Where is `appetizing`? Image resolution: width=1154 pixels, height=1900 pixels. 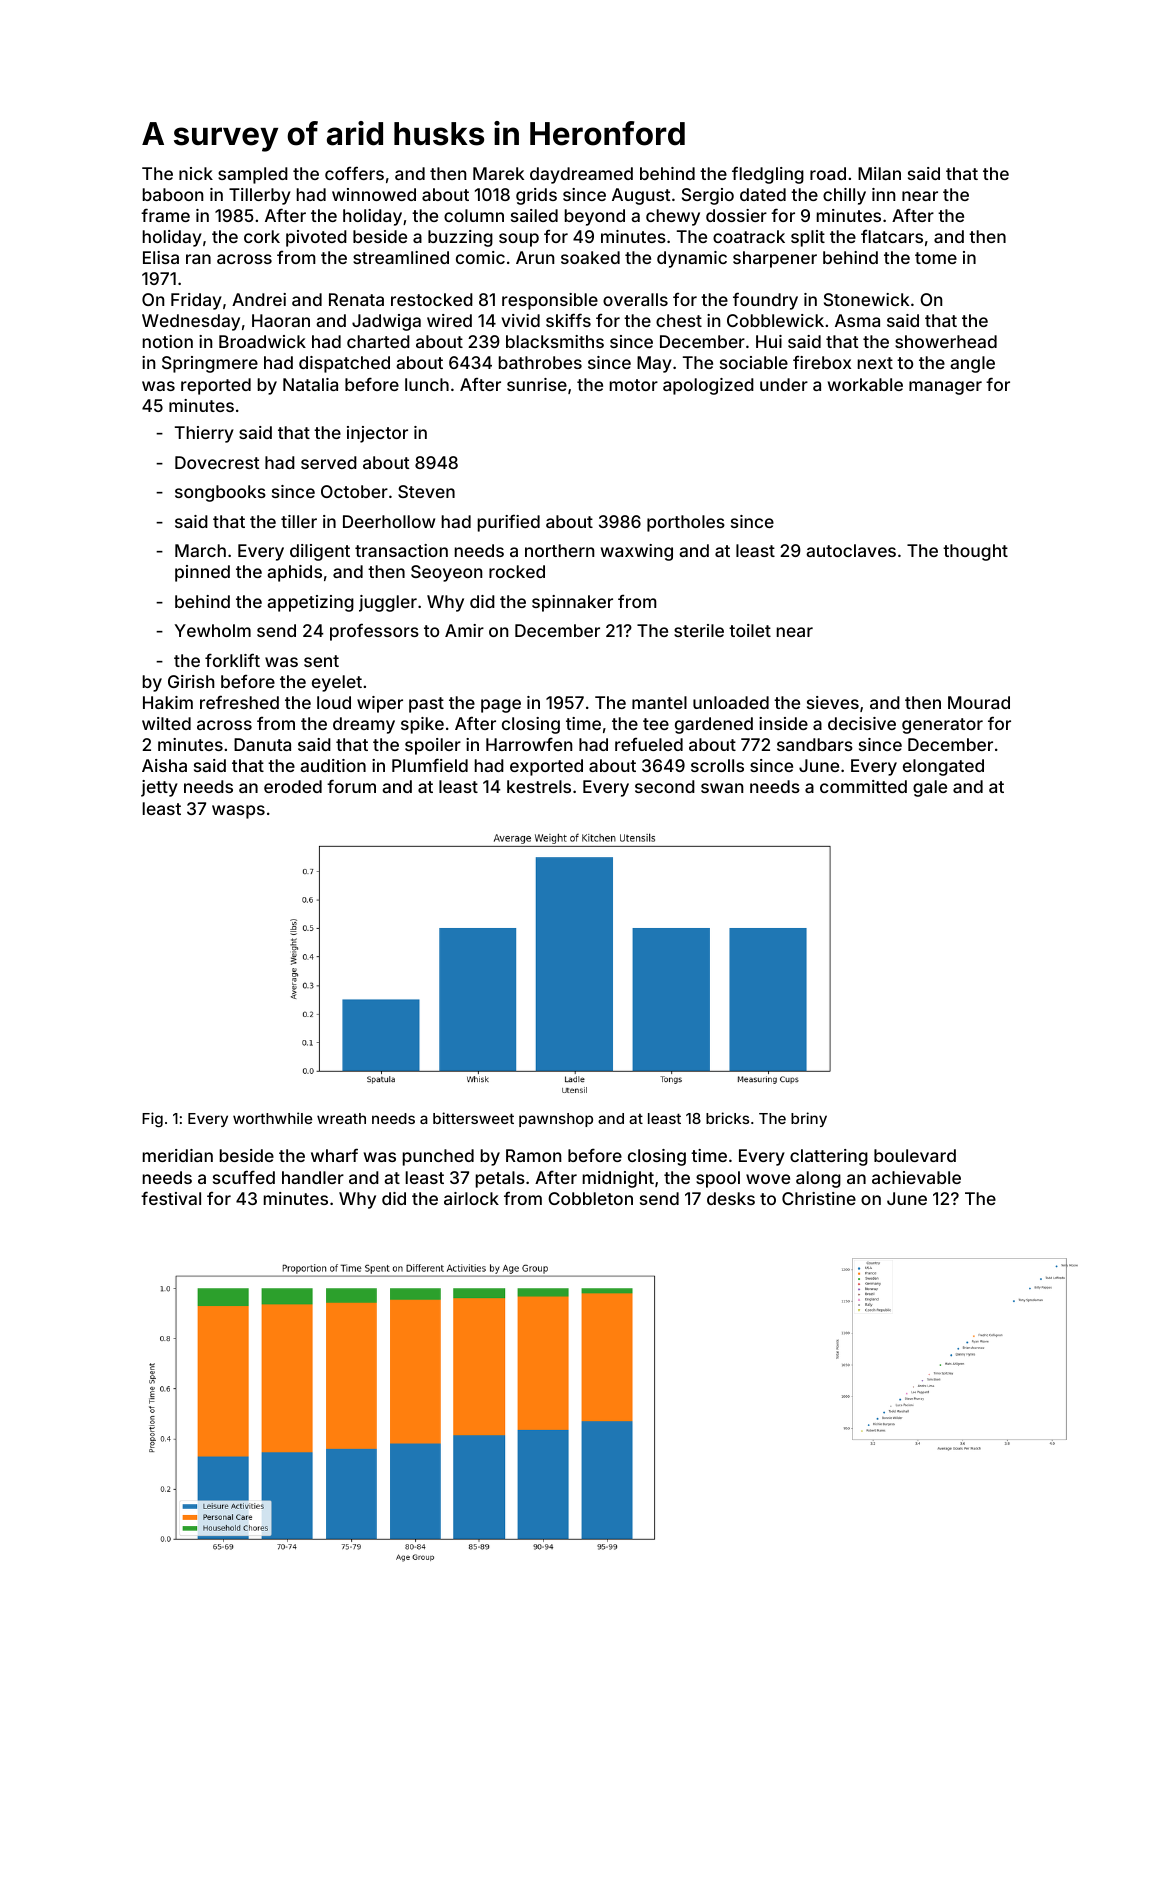
appetizing is located at coordinates (310, 603).
